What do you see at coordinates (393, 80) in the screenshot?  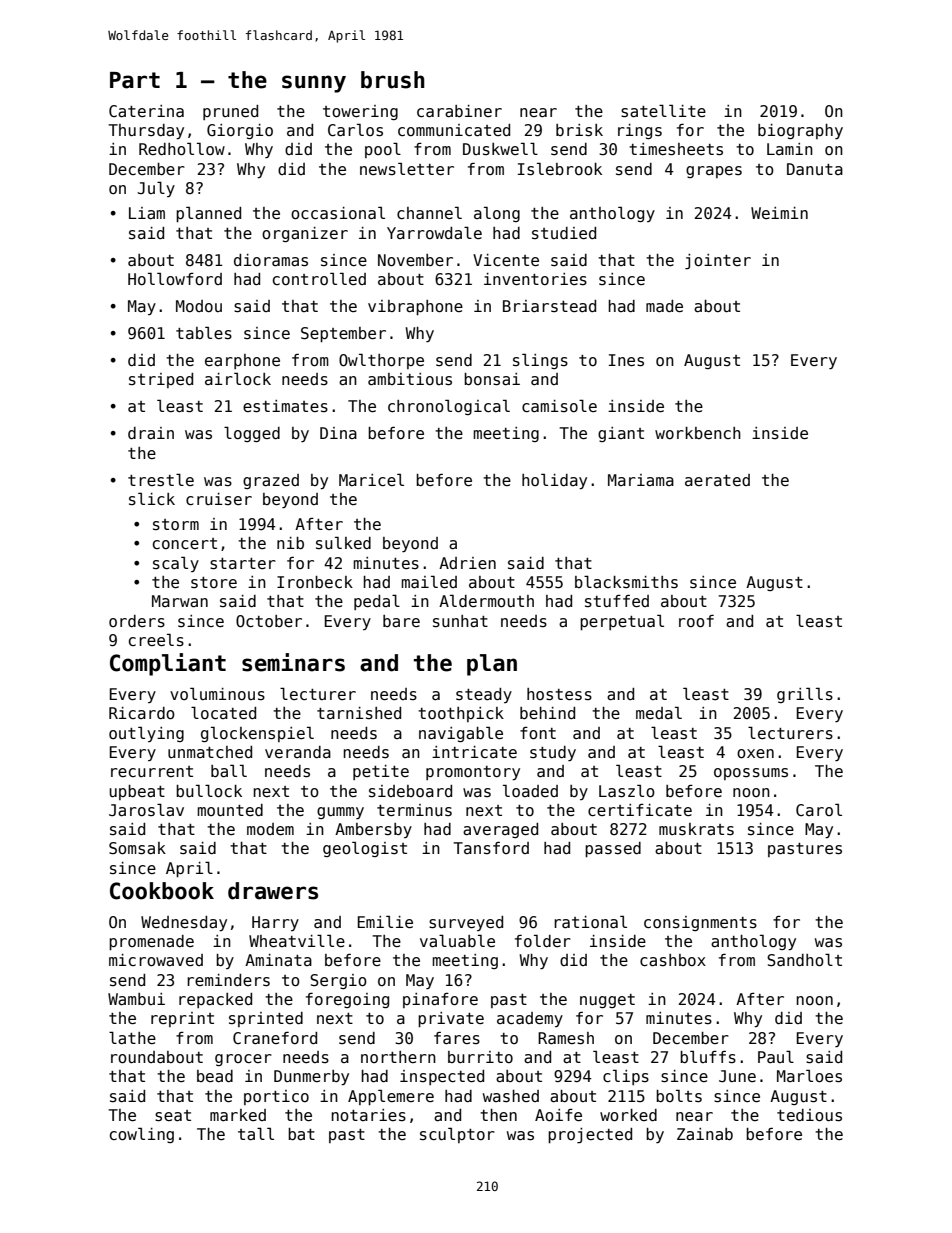 I see `brush` at bounding box center [393, 80].
